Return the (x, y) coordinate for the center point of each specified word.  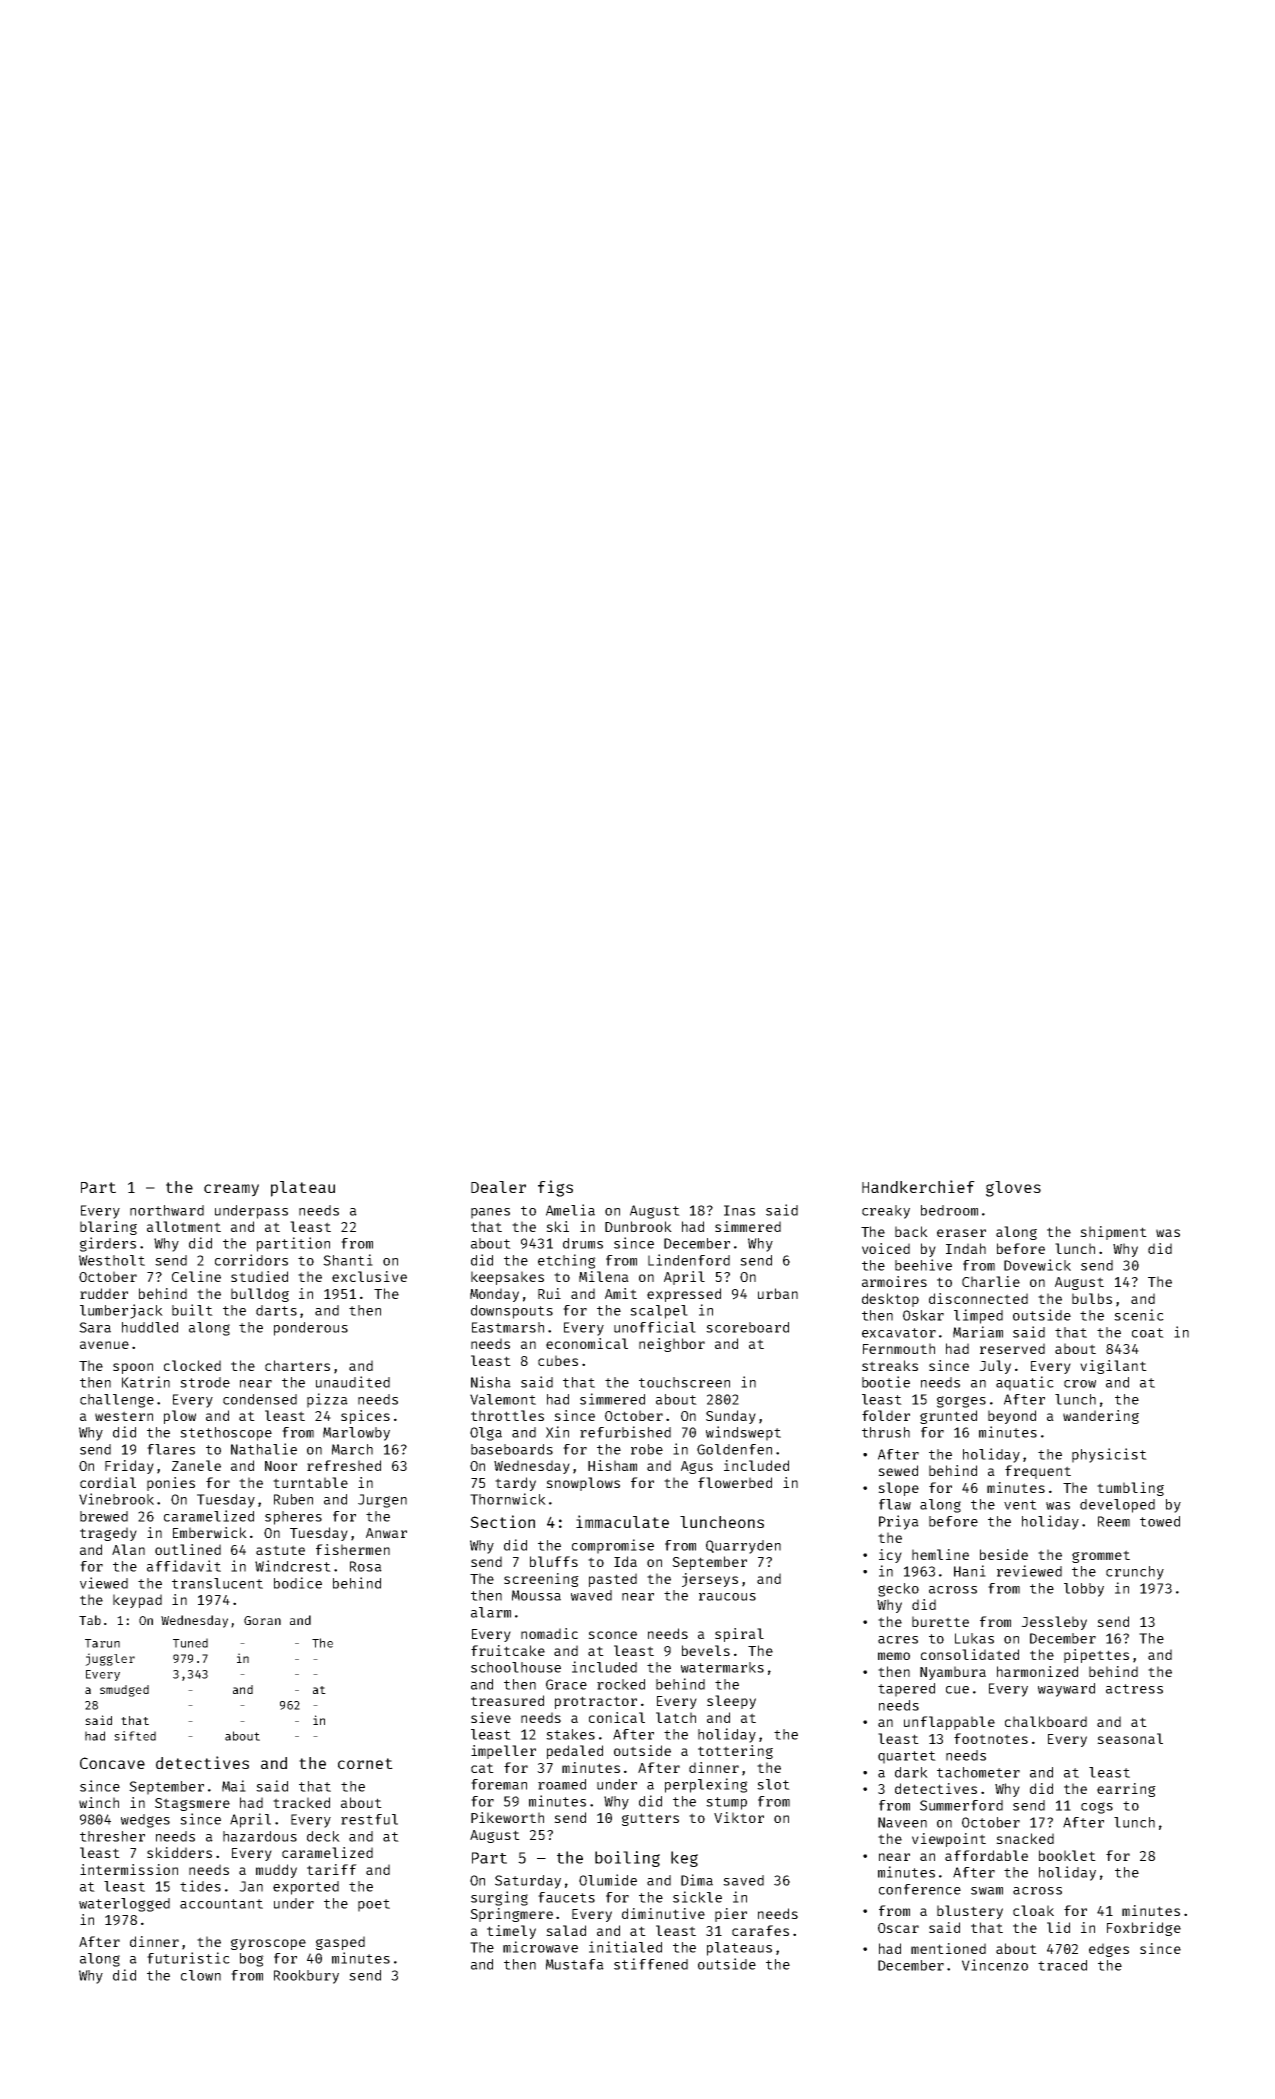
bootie (886, 1382)
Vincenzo (995, 1965)
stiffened (651, 1964)
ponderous (311, 1329)
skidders (179, 1852)
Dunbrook (638, 1226)
